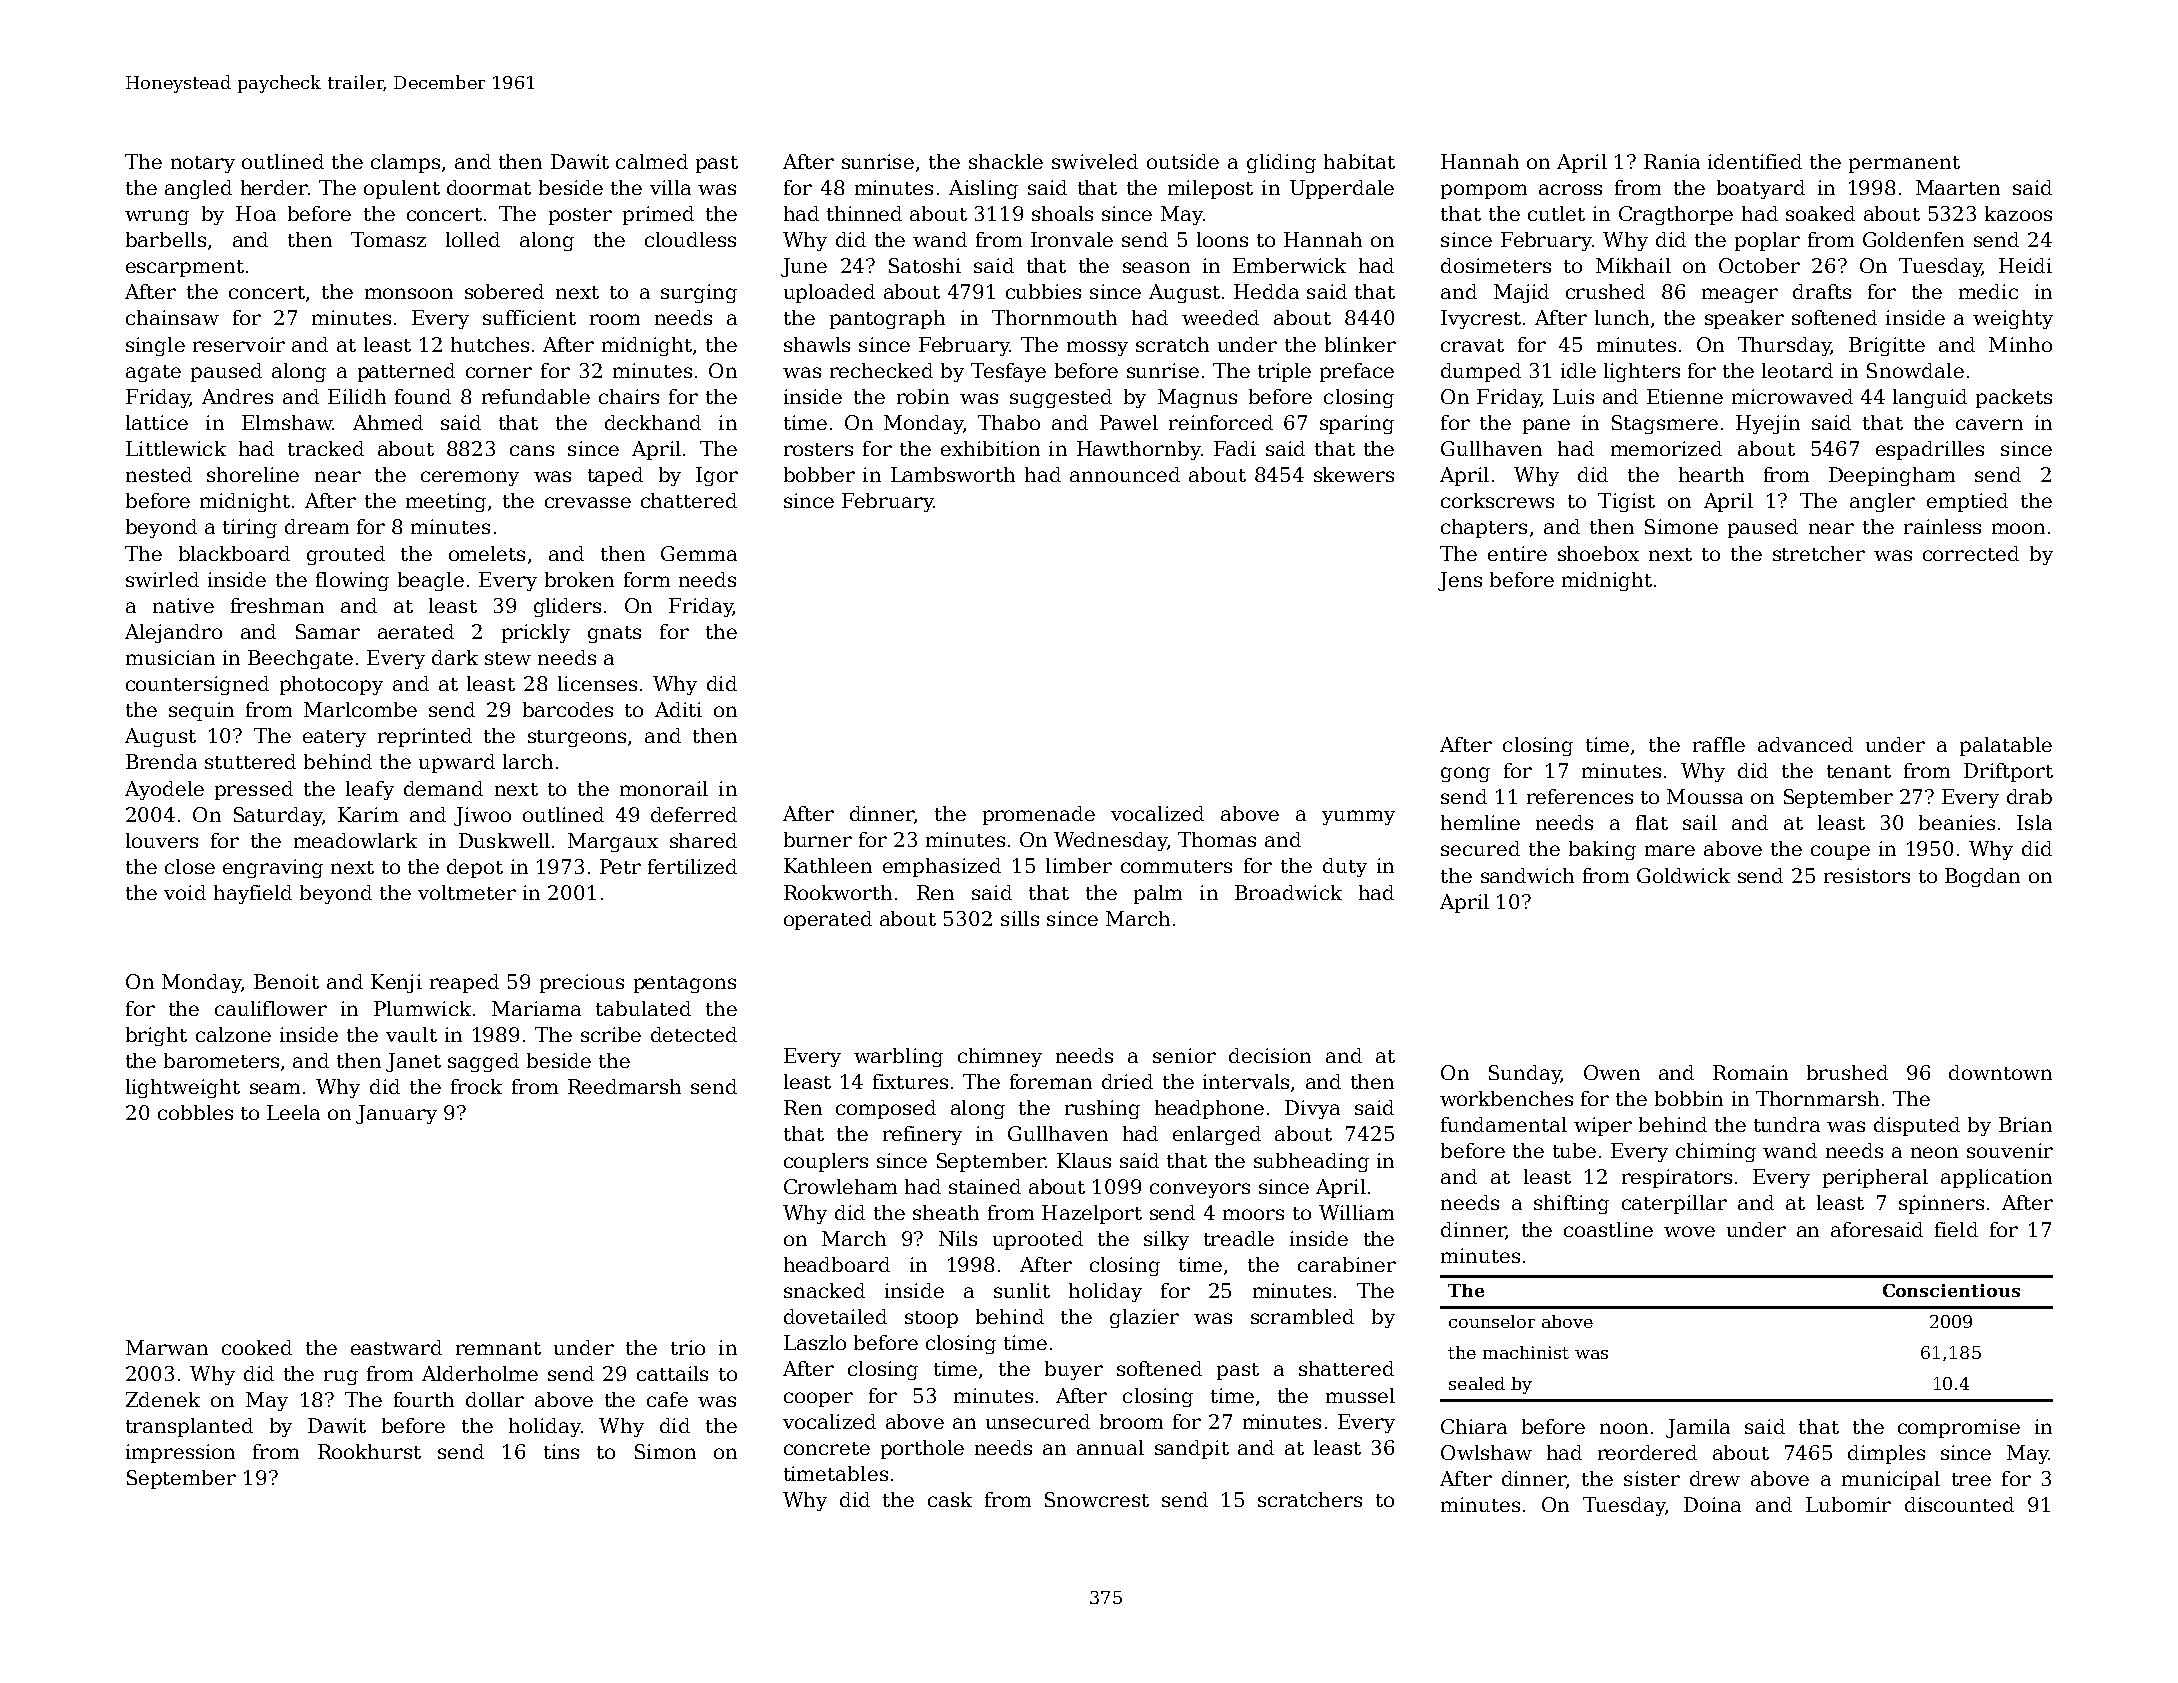 The image size is (2178, 1683). What do you see at coordinates (257, 1347) in the screenshot?
I see `cooked` at bounding box center [257, 1347].
